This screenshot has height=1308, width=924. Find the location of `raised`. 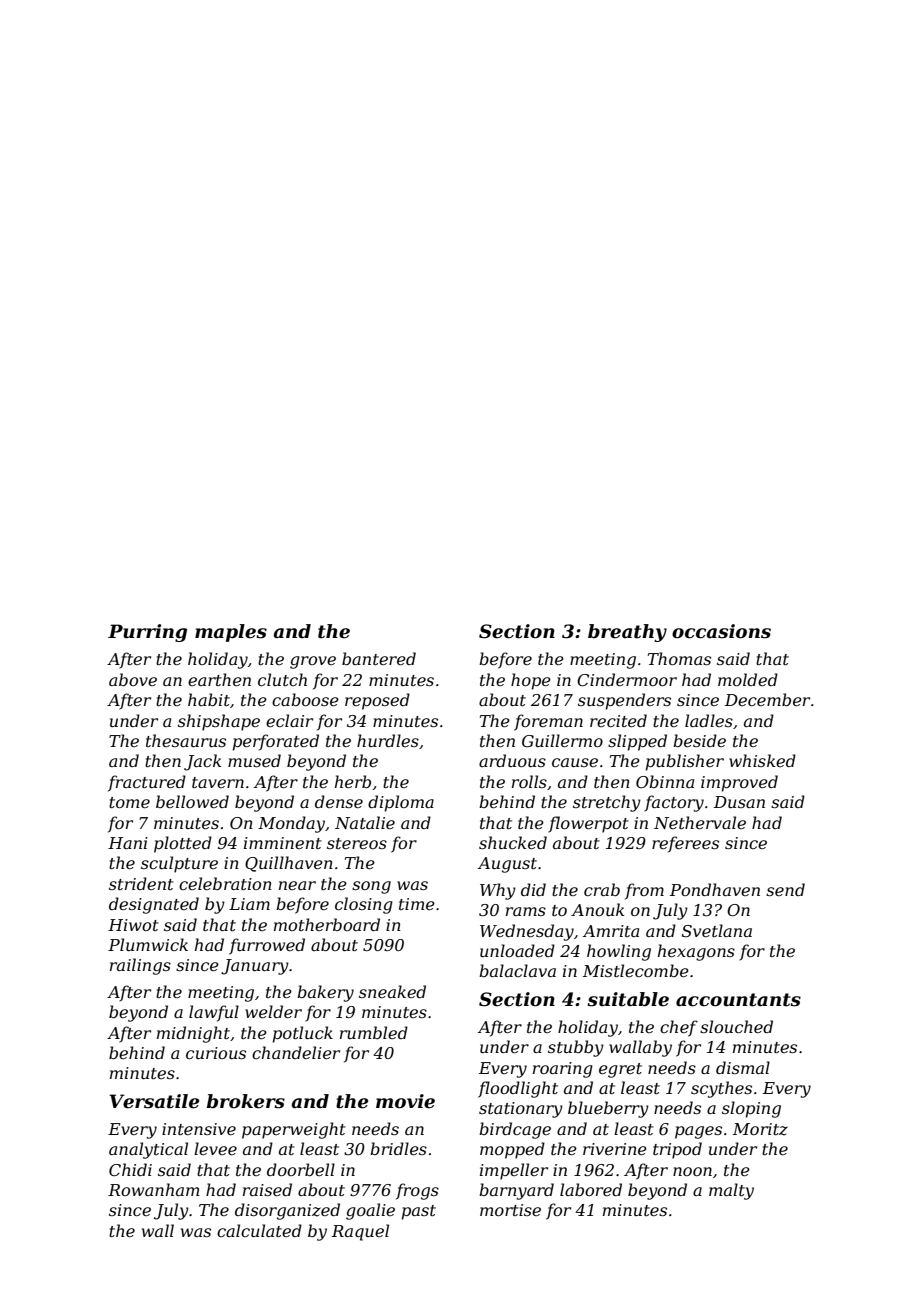

raised is located at coordinates (267, 1189).
